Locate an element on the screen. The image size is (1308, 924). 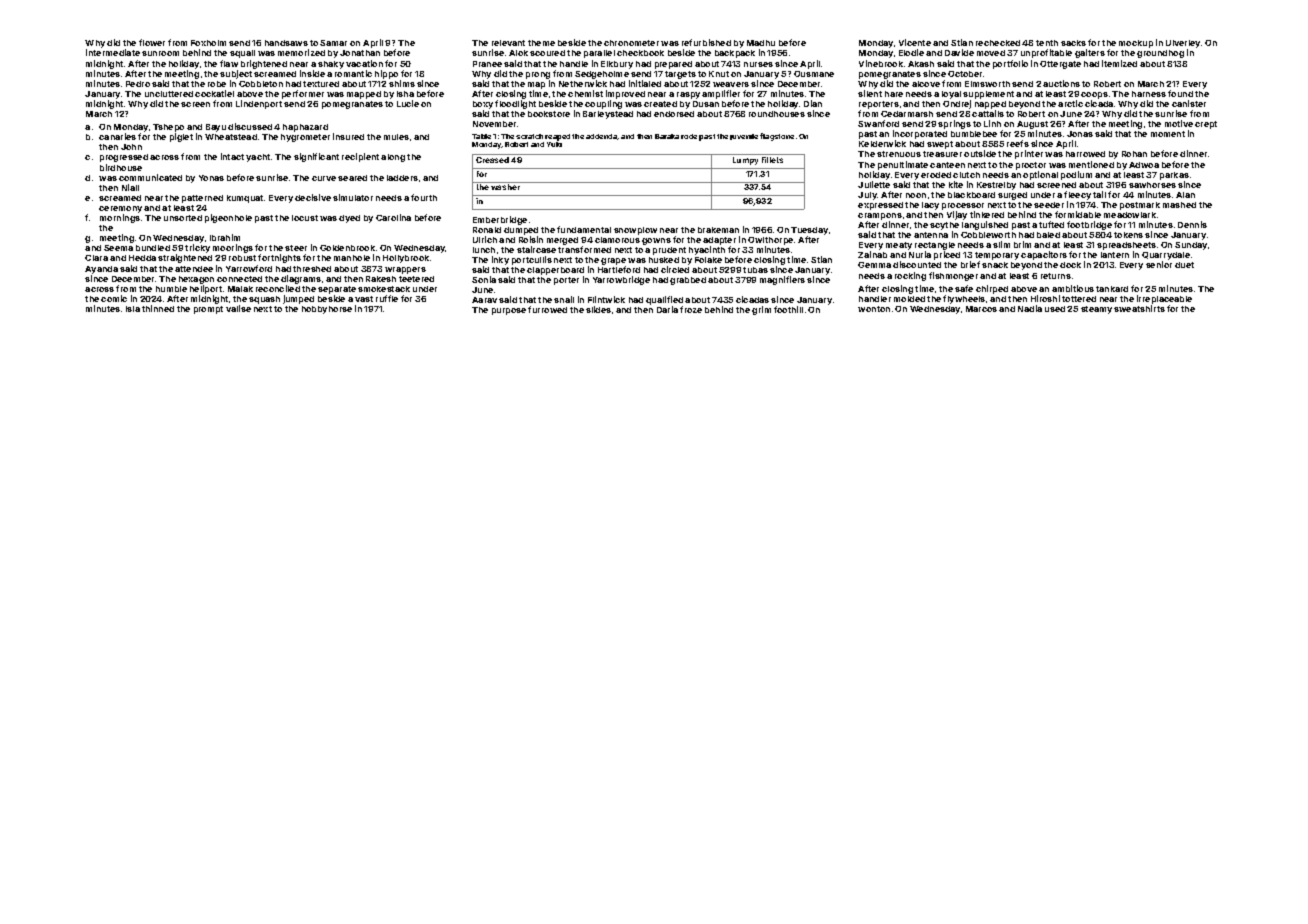
moment is located at coordinates (1168, 134).
